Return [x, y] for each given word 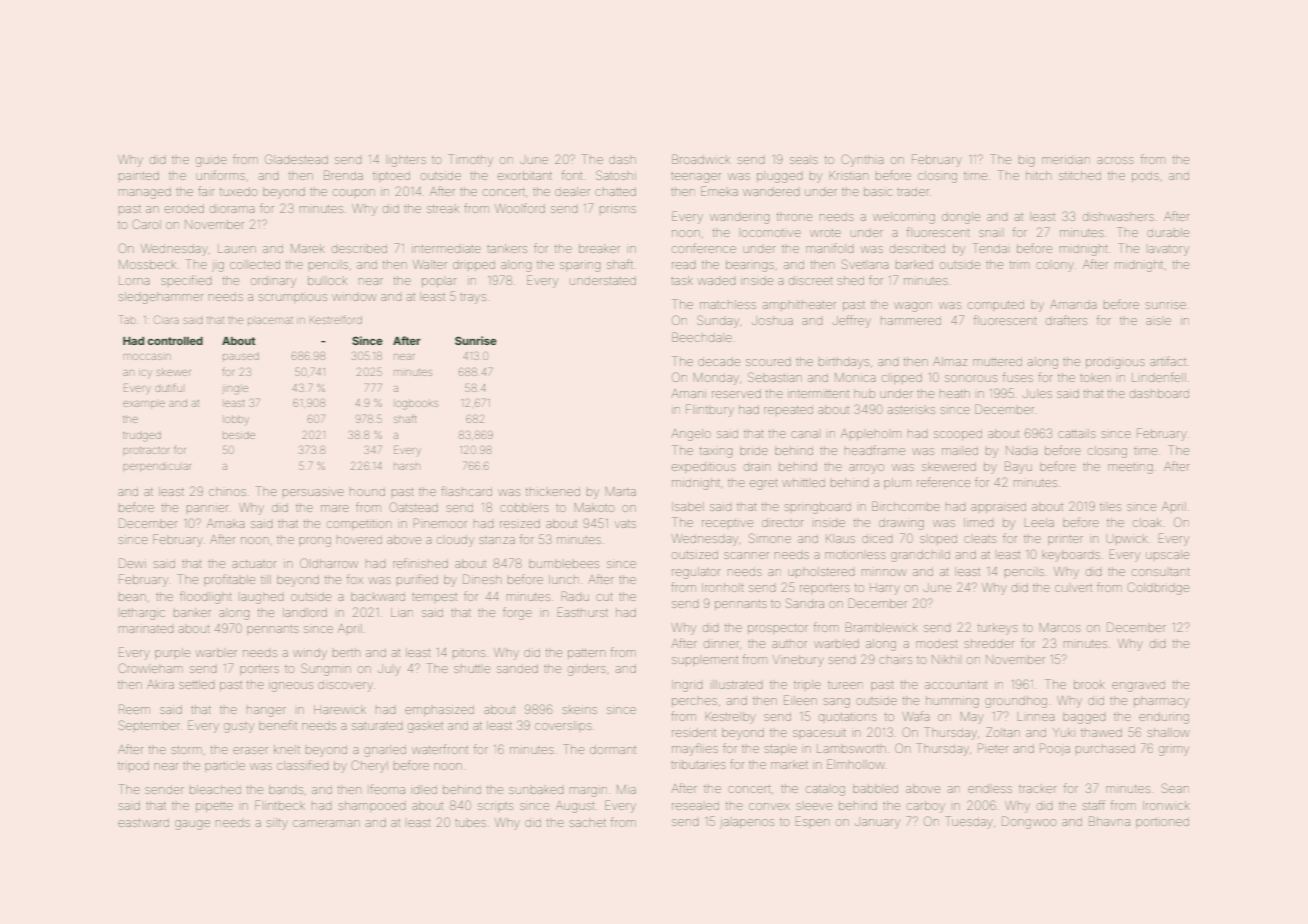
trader [913, 192]
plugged [779, 177]
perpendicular [157, 467]
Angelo [691, 435]
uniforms [220, 175]
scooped [958, 435]
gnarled [385, 751]
